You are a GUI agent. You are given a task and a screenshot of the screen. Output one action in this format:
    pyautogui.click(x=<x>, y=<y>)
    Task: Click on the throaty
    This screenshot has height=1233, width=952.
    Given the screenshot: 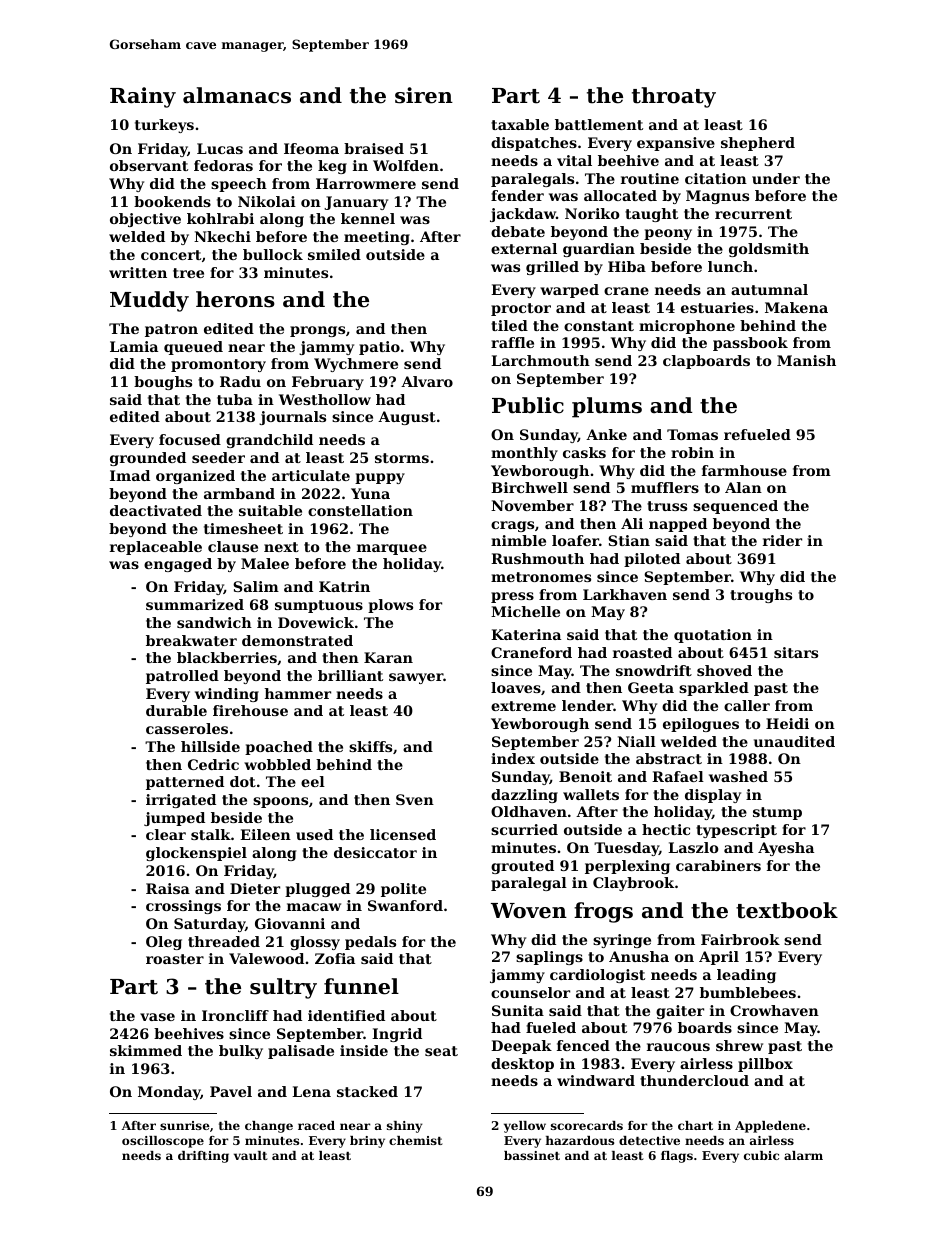 What is the action you would take?
    pyautogui.click(x=674, y=97)
